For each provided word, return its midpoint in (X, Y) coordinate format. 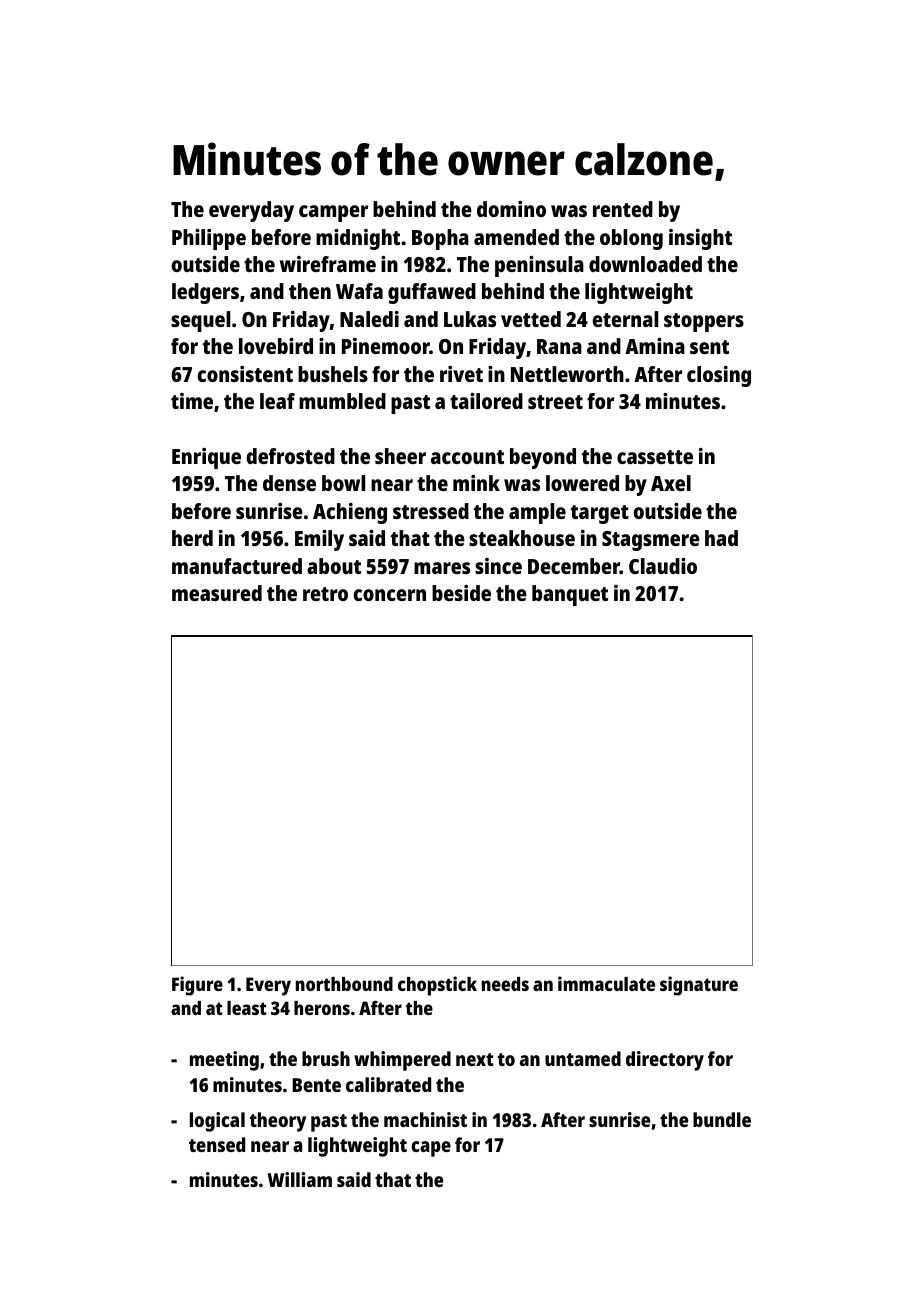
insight (700, 239)
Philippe (209, 239)
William (300, 1179)
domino (511, 209)
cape (431, 1149)
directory (665, 1061)
